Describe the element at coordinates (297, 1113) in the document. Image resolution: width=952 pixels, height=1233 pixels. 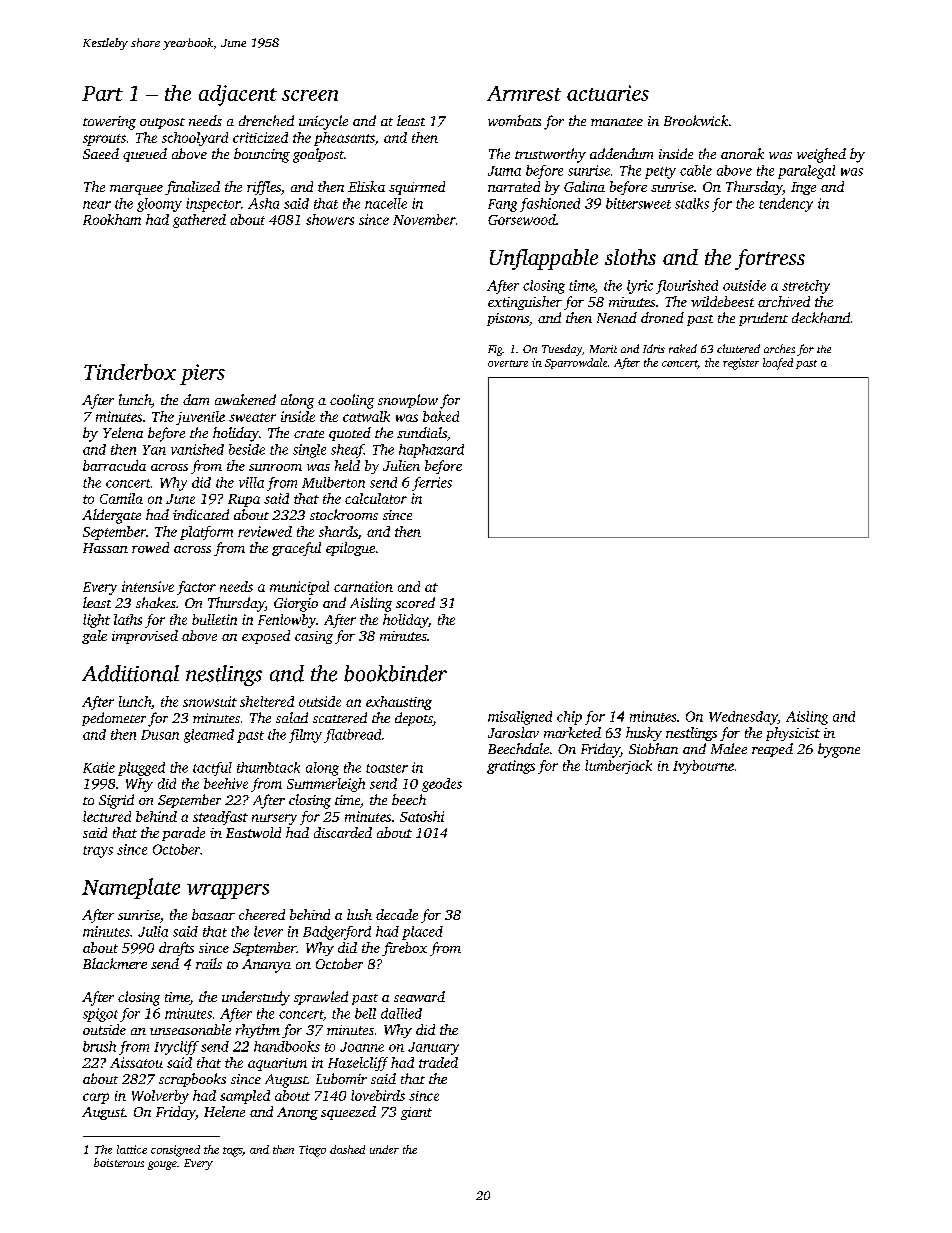
I see `Anong` at that location.
